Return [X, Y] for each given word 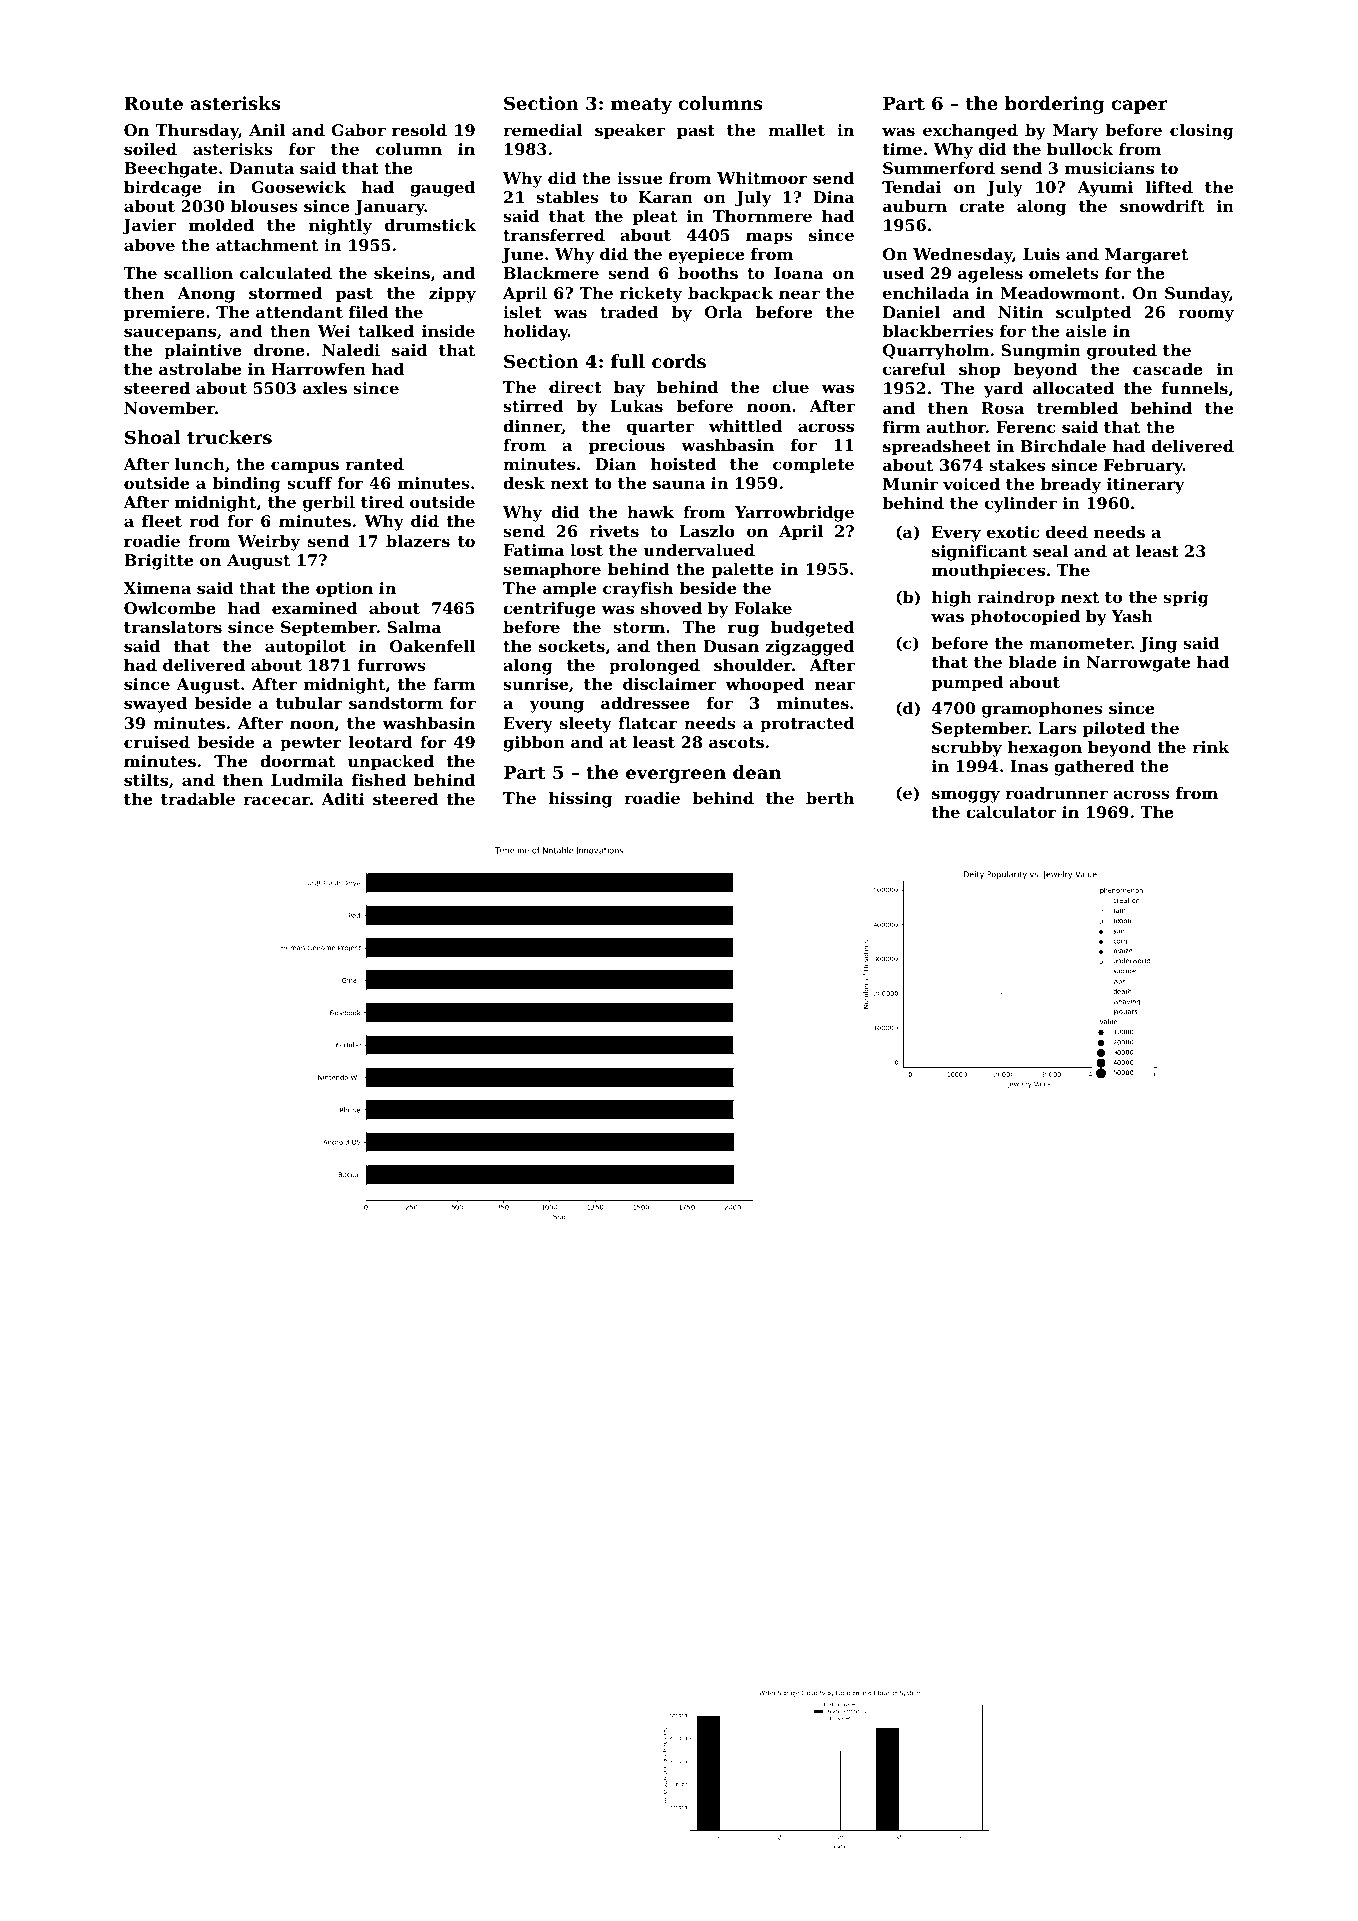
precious [627, 447]
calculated [286, 273]
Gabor [358, 130]
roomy [1206, 315]
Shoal [152, 437]
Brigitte [158, 562]
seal [1050, 551]
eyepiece [706, 256]
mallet [796, 130]
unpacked [391, 763]
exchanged [970, 132]
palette [743, 571]
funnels [1195, 388]
